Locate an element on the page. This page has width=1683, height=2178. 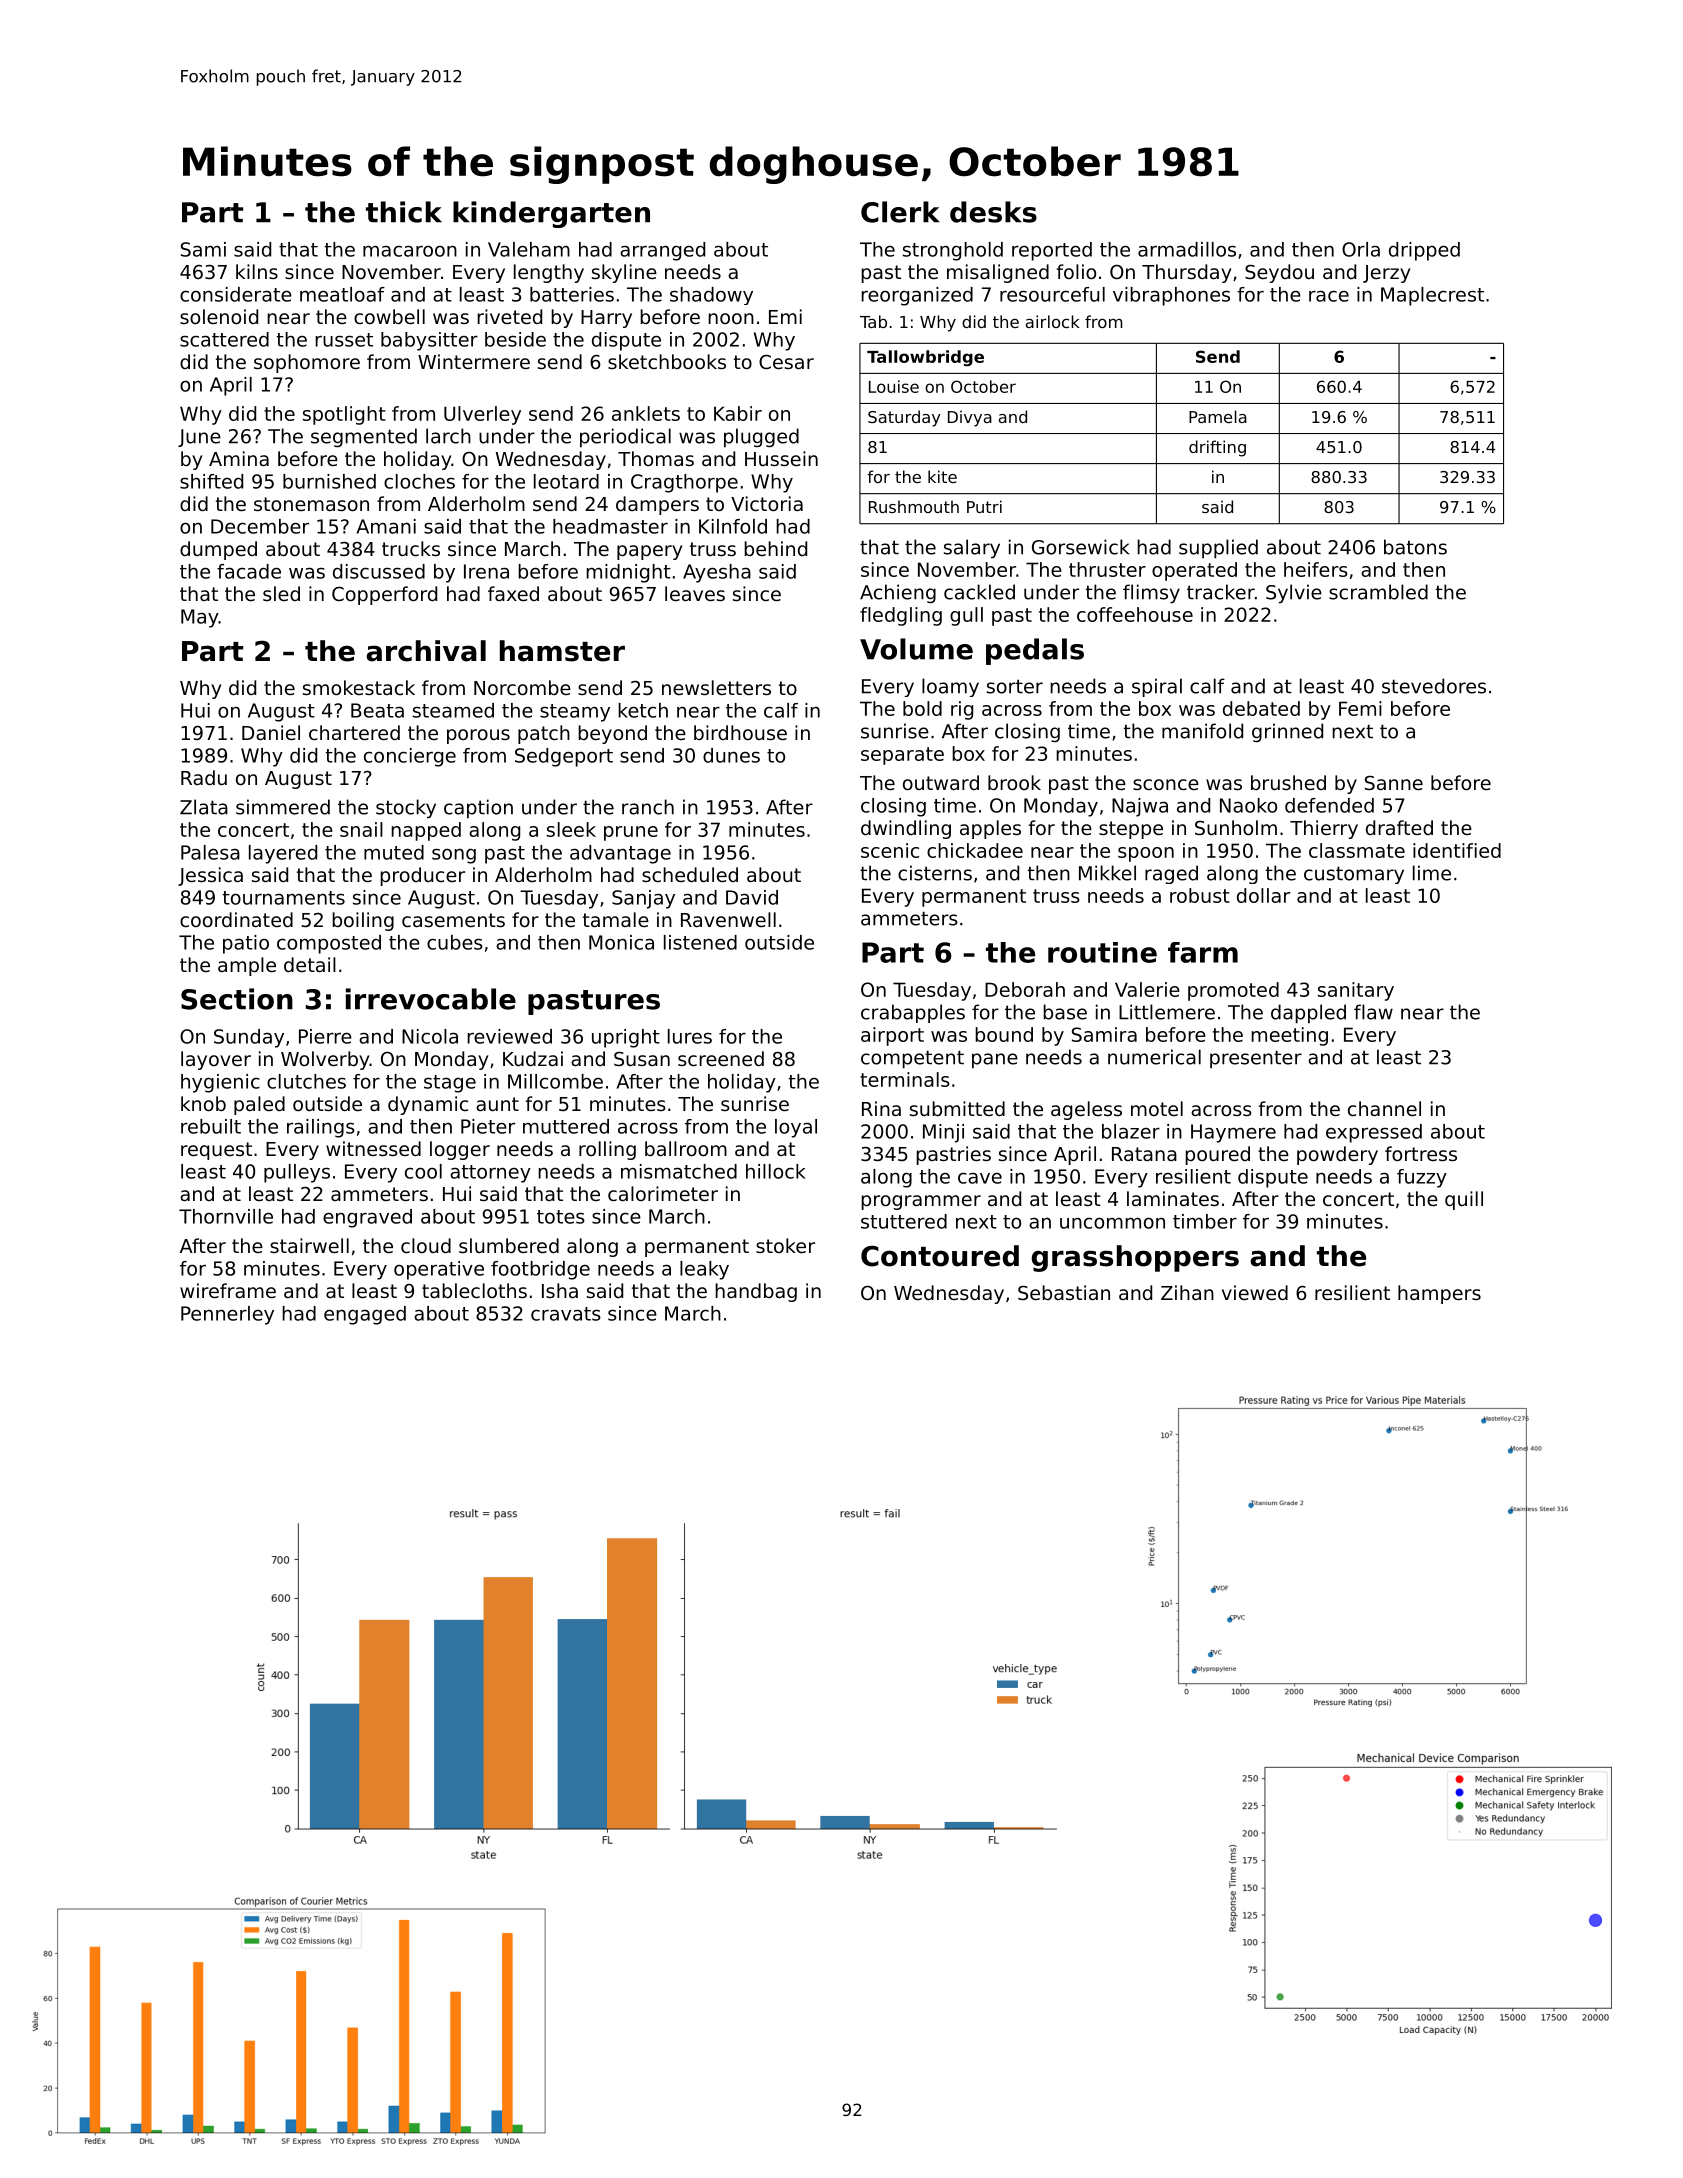
babysitter is located at coordinates (429, 341).
